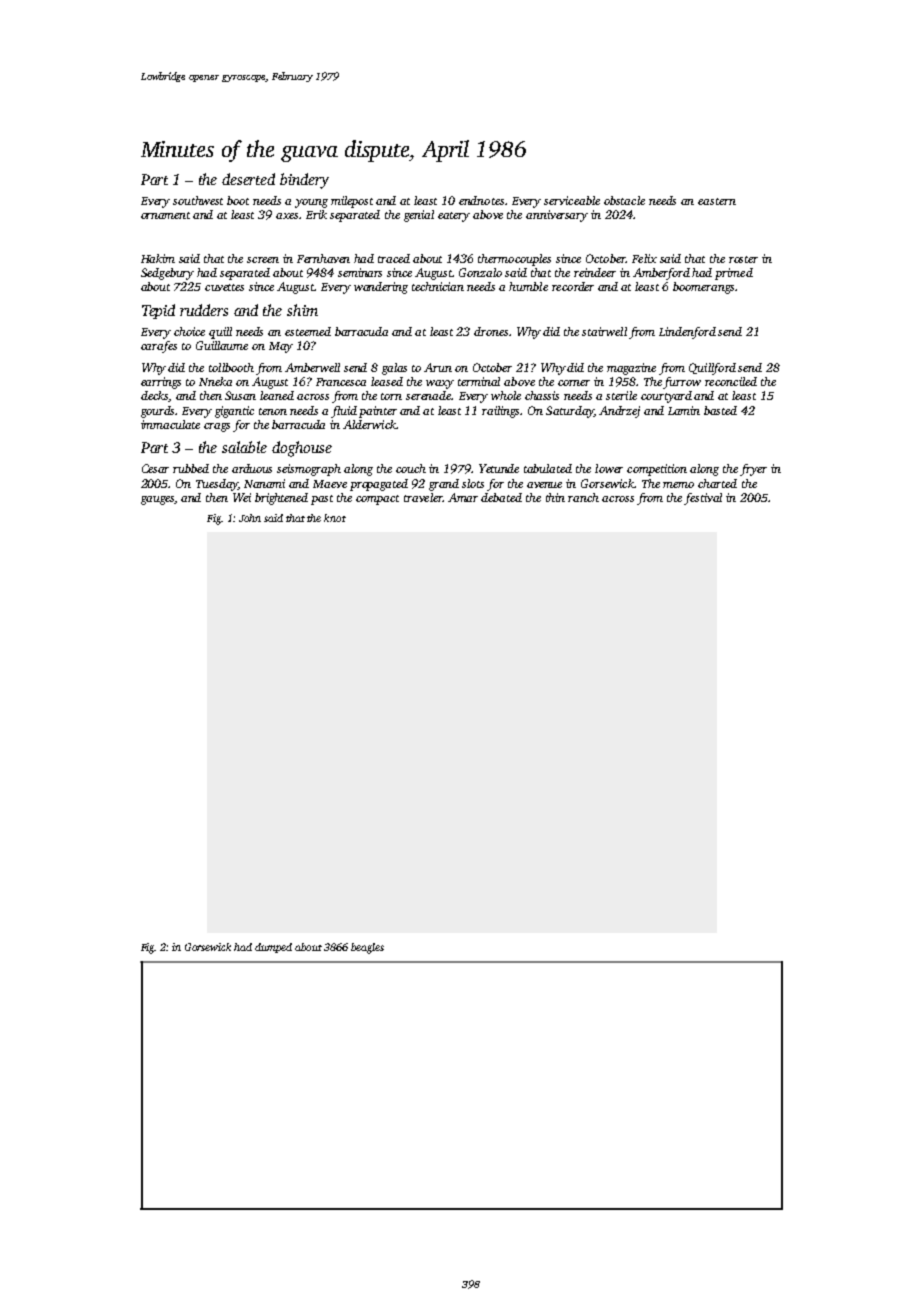 The height and width of the screenshot is (1314, 924). Describe the element at coordinates (250, 518) in the screenshot. I see `John` at that location.
